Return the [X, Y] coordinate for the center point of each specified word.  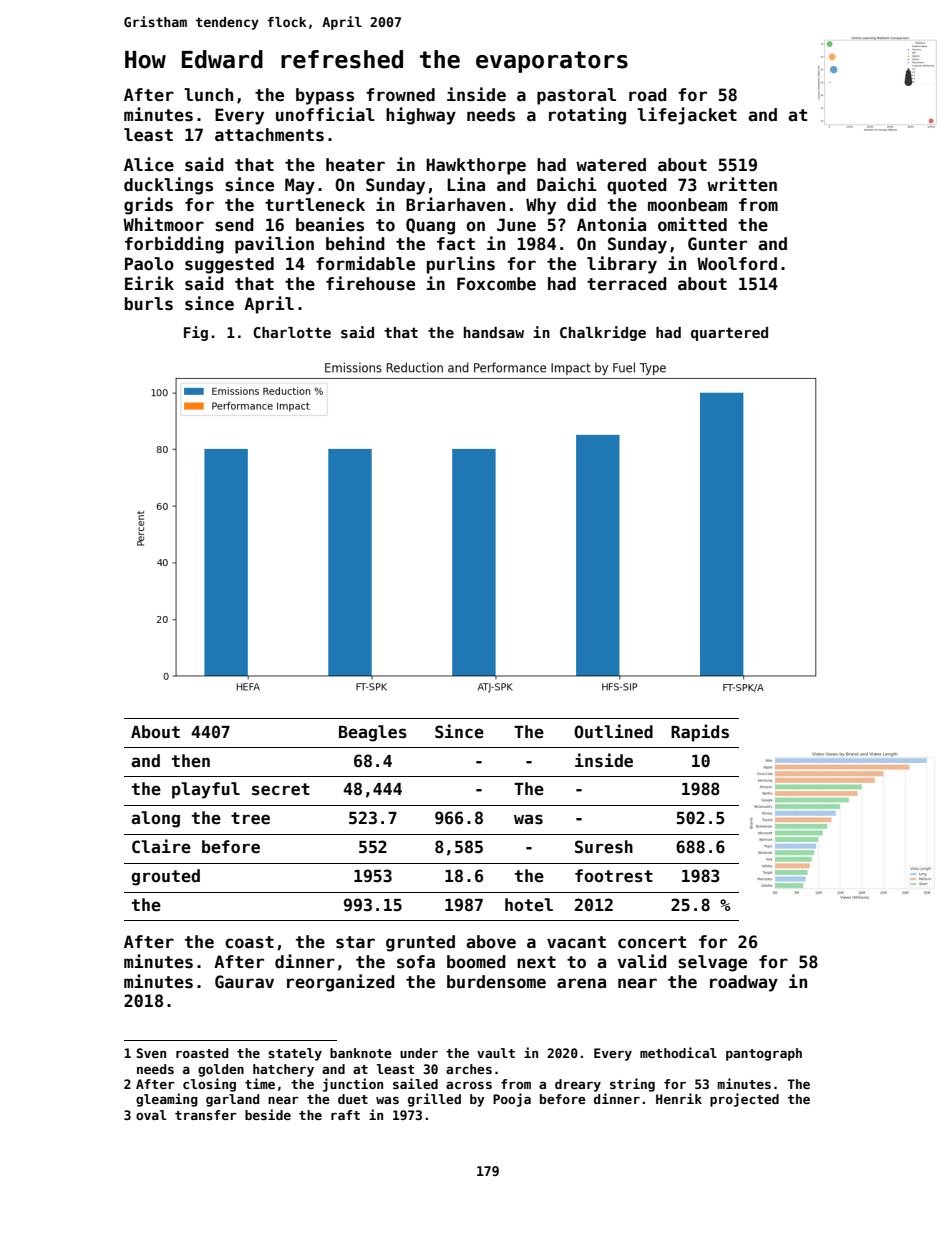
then [191, 761]
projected [744, 1100]
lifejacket [687, 116]
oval [151, 1115]
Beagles [373, 733]
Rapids [700, 733]
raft [345, 1115]
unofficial [325, 114]
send [234, 225]
